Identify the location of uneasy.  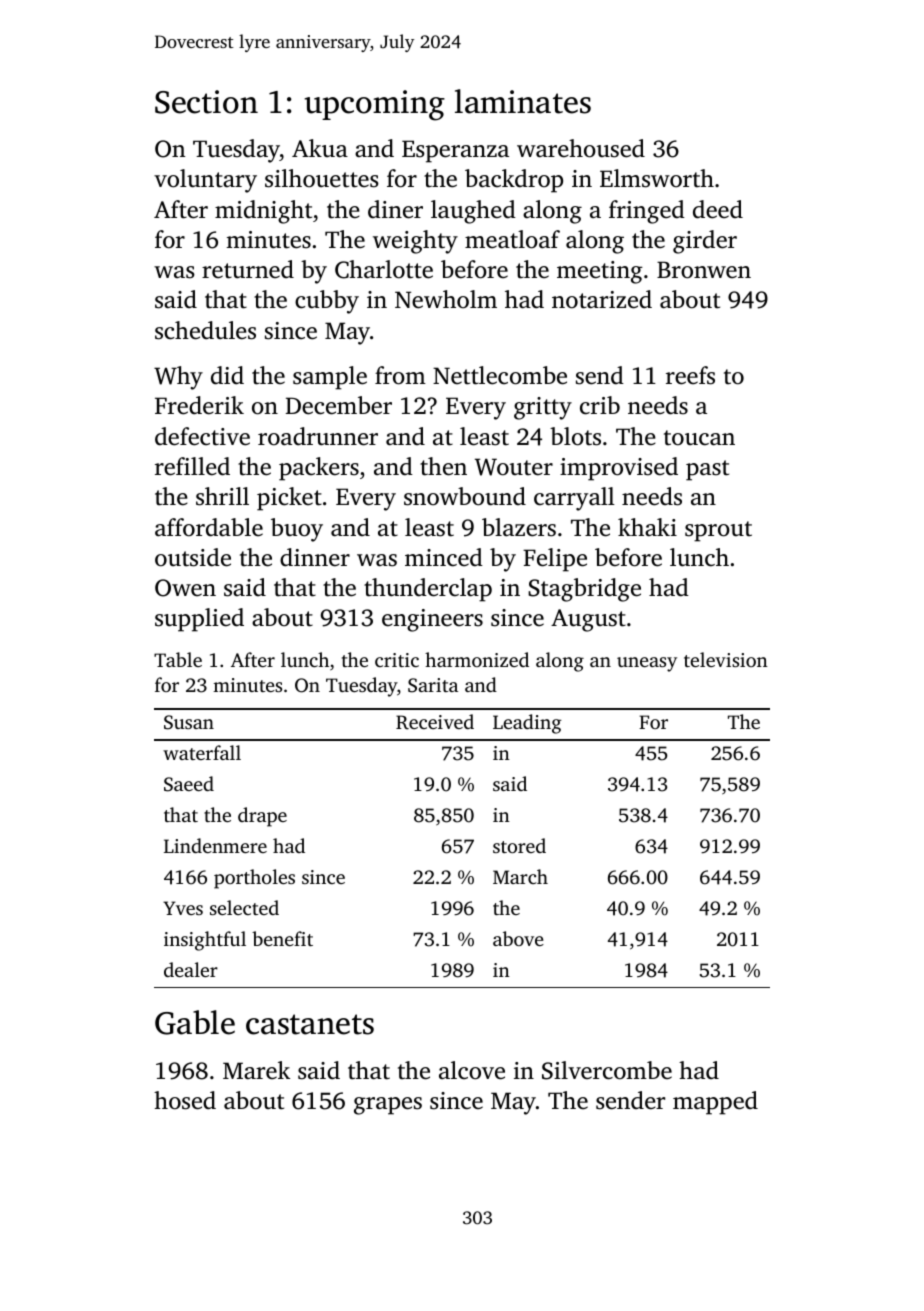
(647, 664).
